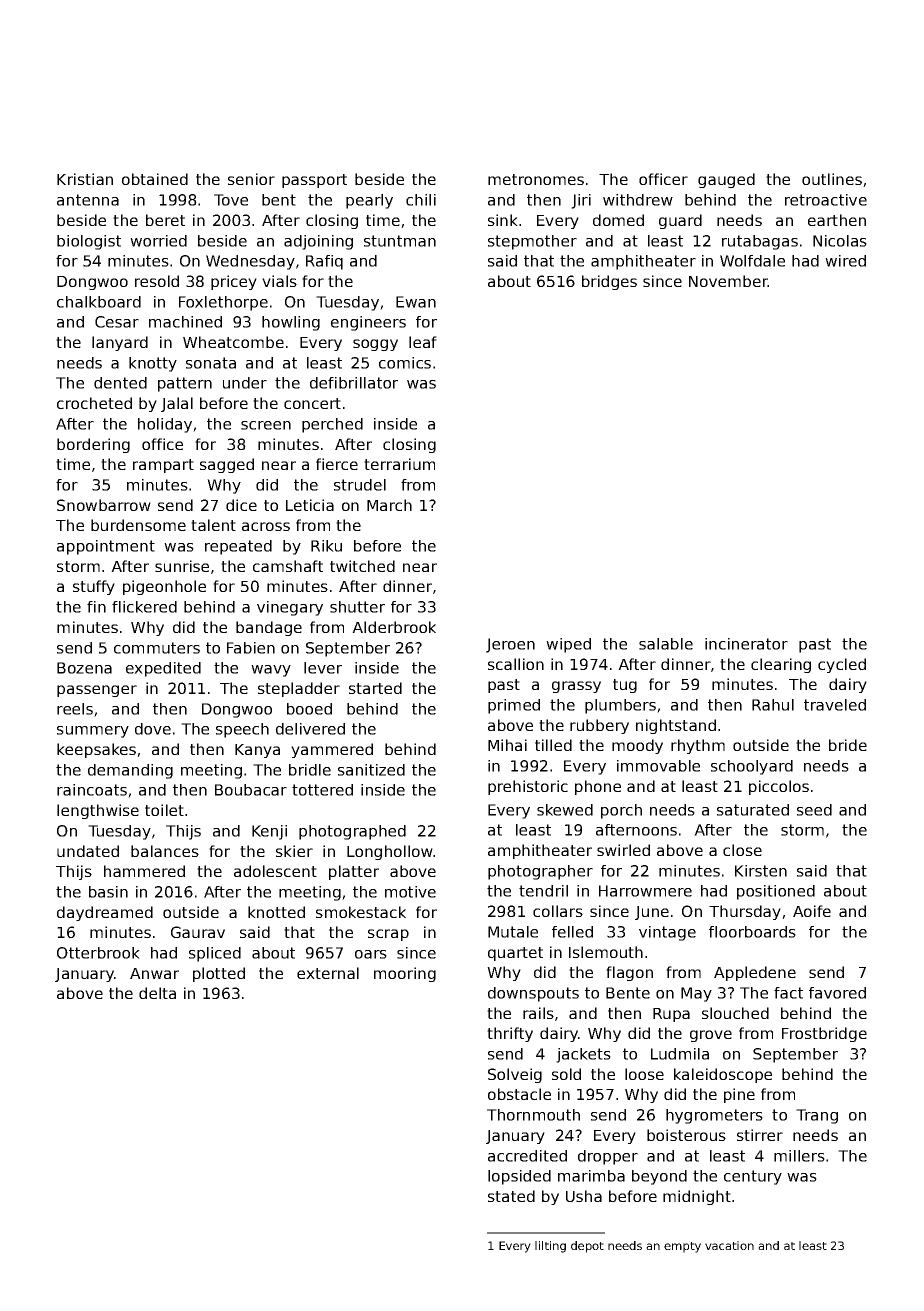  Describe the element at coordinates (164, 810) in the screenshot. I see `toilet` at that location.
